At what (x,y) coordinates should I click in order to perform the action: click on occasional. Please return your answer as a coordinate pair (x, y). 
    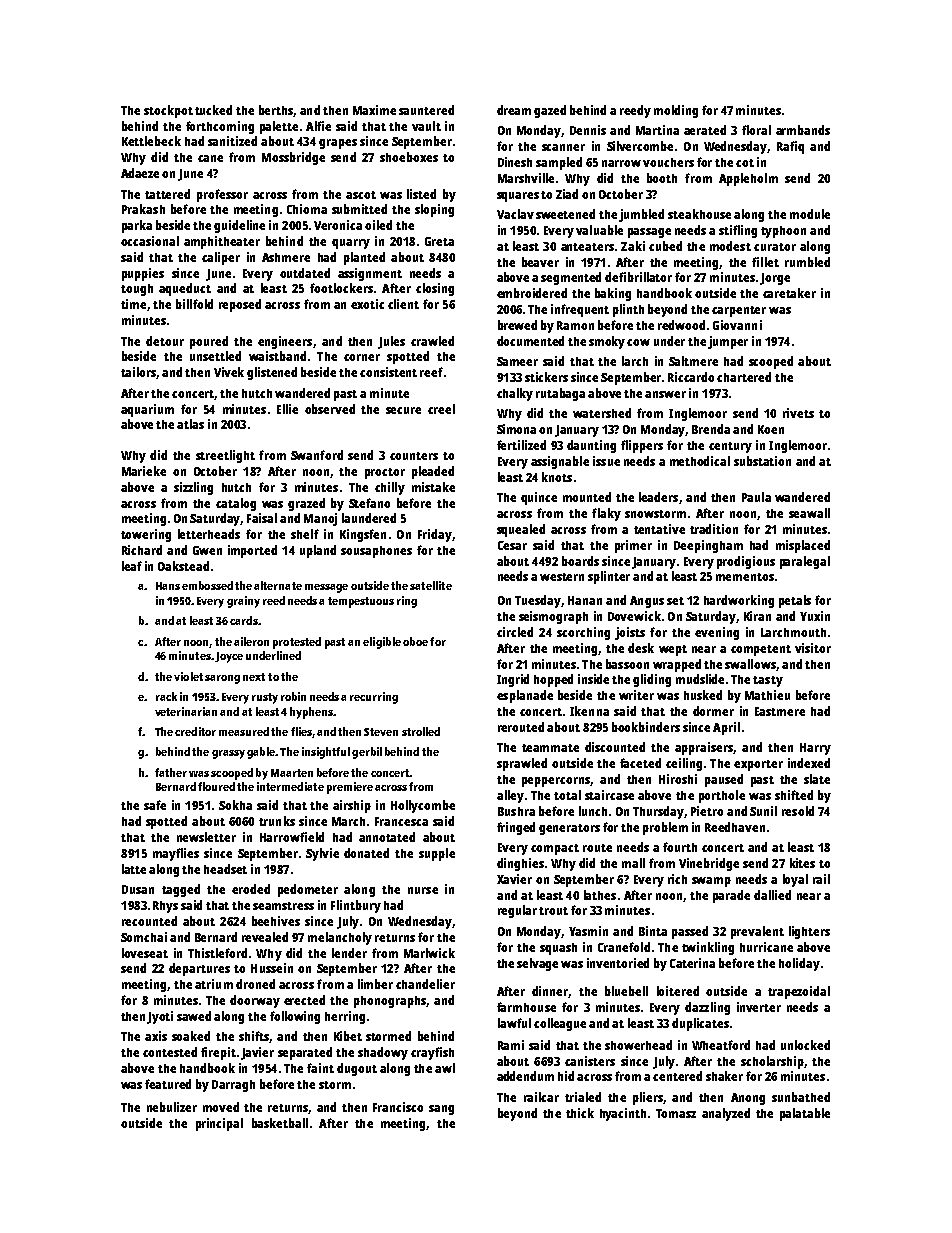
    Looking at the image, I should click on (150, 241).
